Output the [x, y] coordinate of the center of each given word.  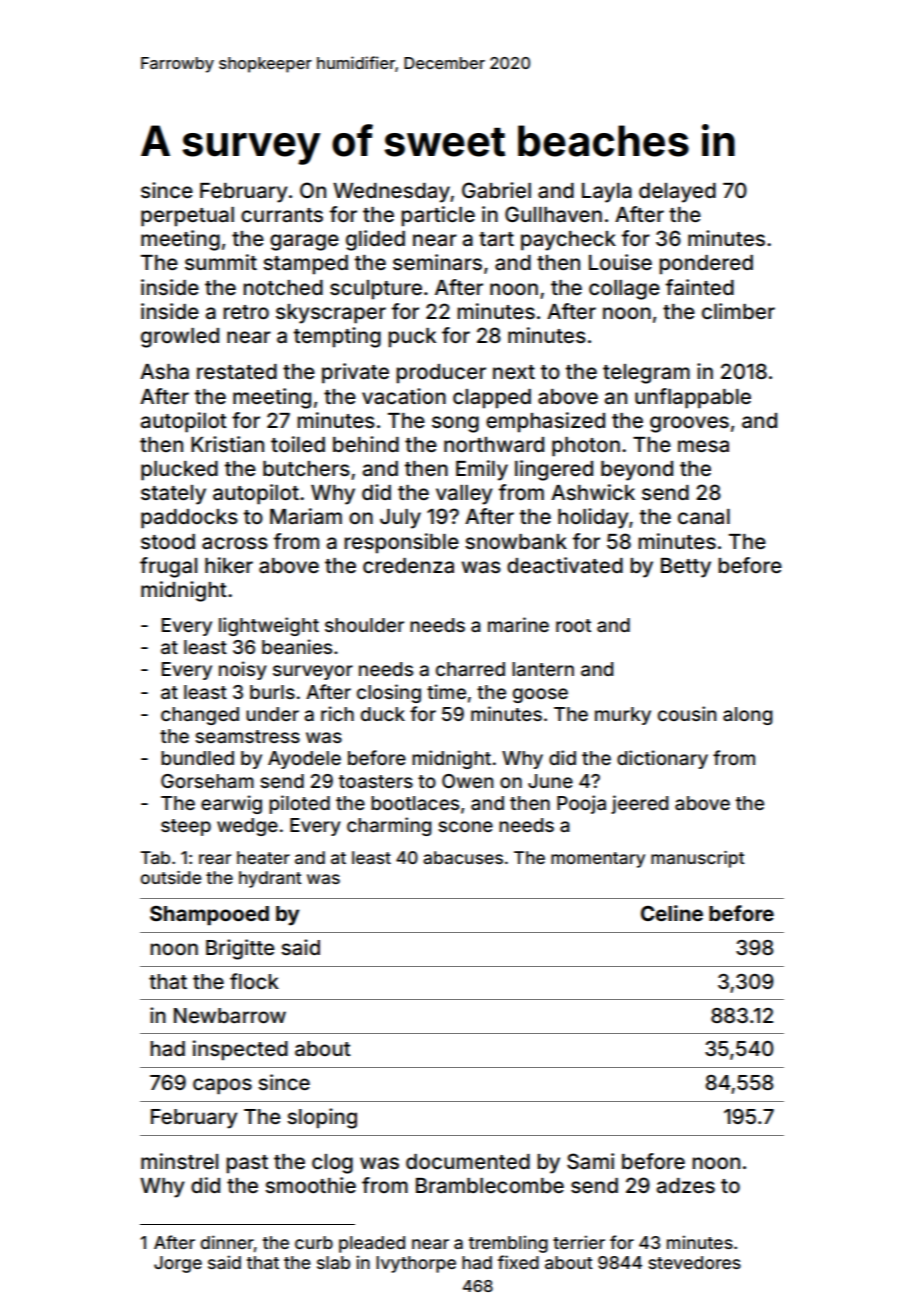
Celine [672, 913]
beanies [297, 646]
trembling [508, 1244]
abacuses [463, 857]
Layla [607, 193]
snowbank [516, 541]
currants [282, 215]
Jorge [178, 1264]
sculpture [376, 290]
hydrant [270, 879]
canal [704, 517]
